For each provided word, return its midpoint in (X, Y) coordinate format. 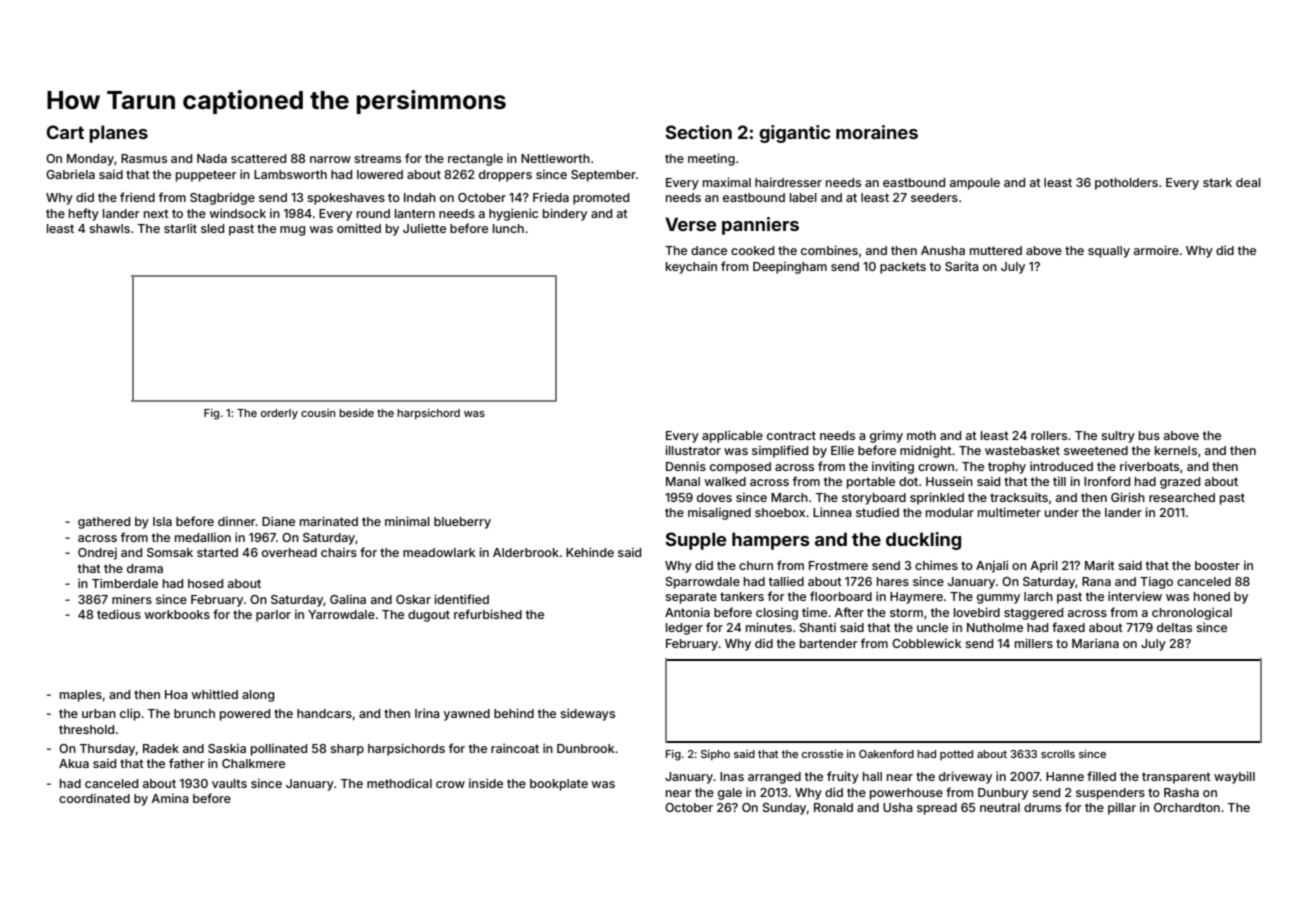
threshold (86, 729)
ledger (684, 629)
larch (1038, 596)
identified (461, 599)
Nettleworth (555, 158)
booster (1217, 565)
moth (921, 435)
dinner (237, 521)
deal (1248, 182)
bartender (829, 643)
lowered (380, 174)
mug (292, 231)
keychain (691, 268)
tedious (119, 614)
